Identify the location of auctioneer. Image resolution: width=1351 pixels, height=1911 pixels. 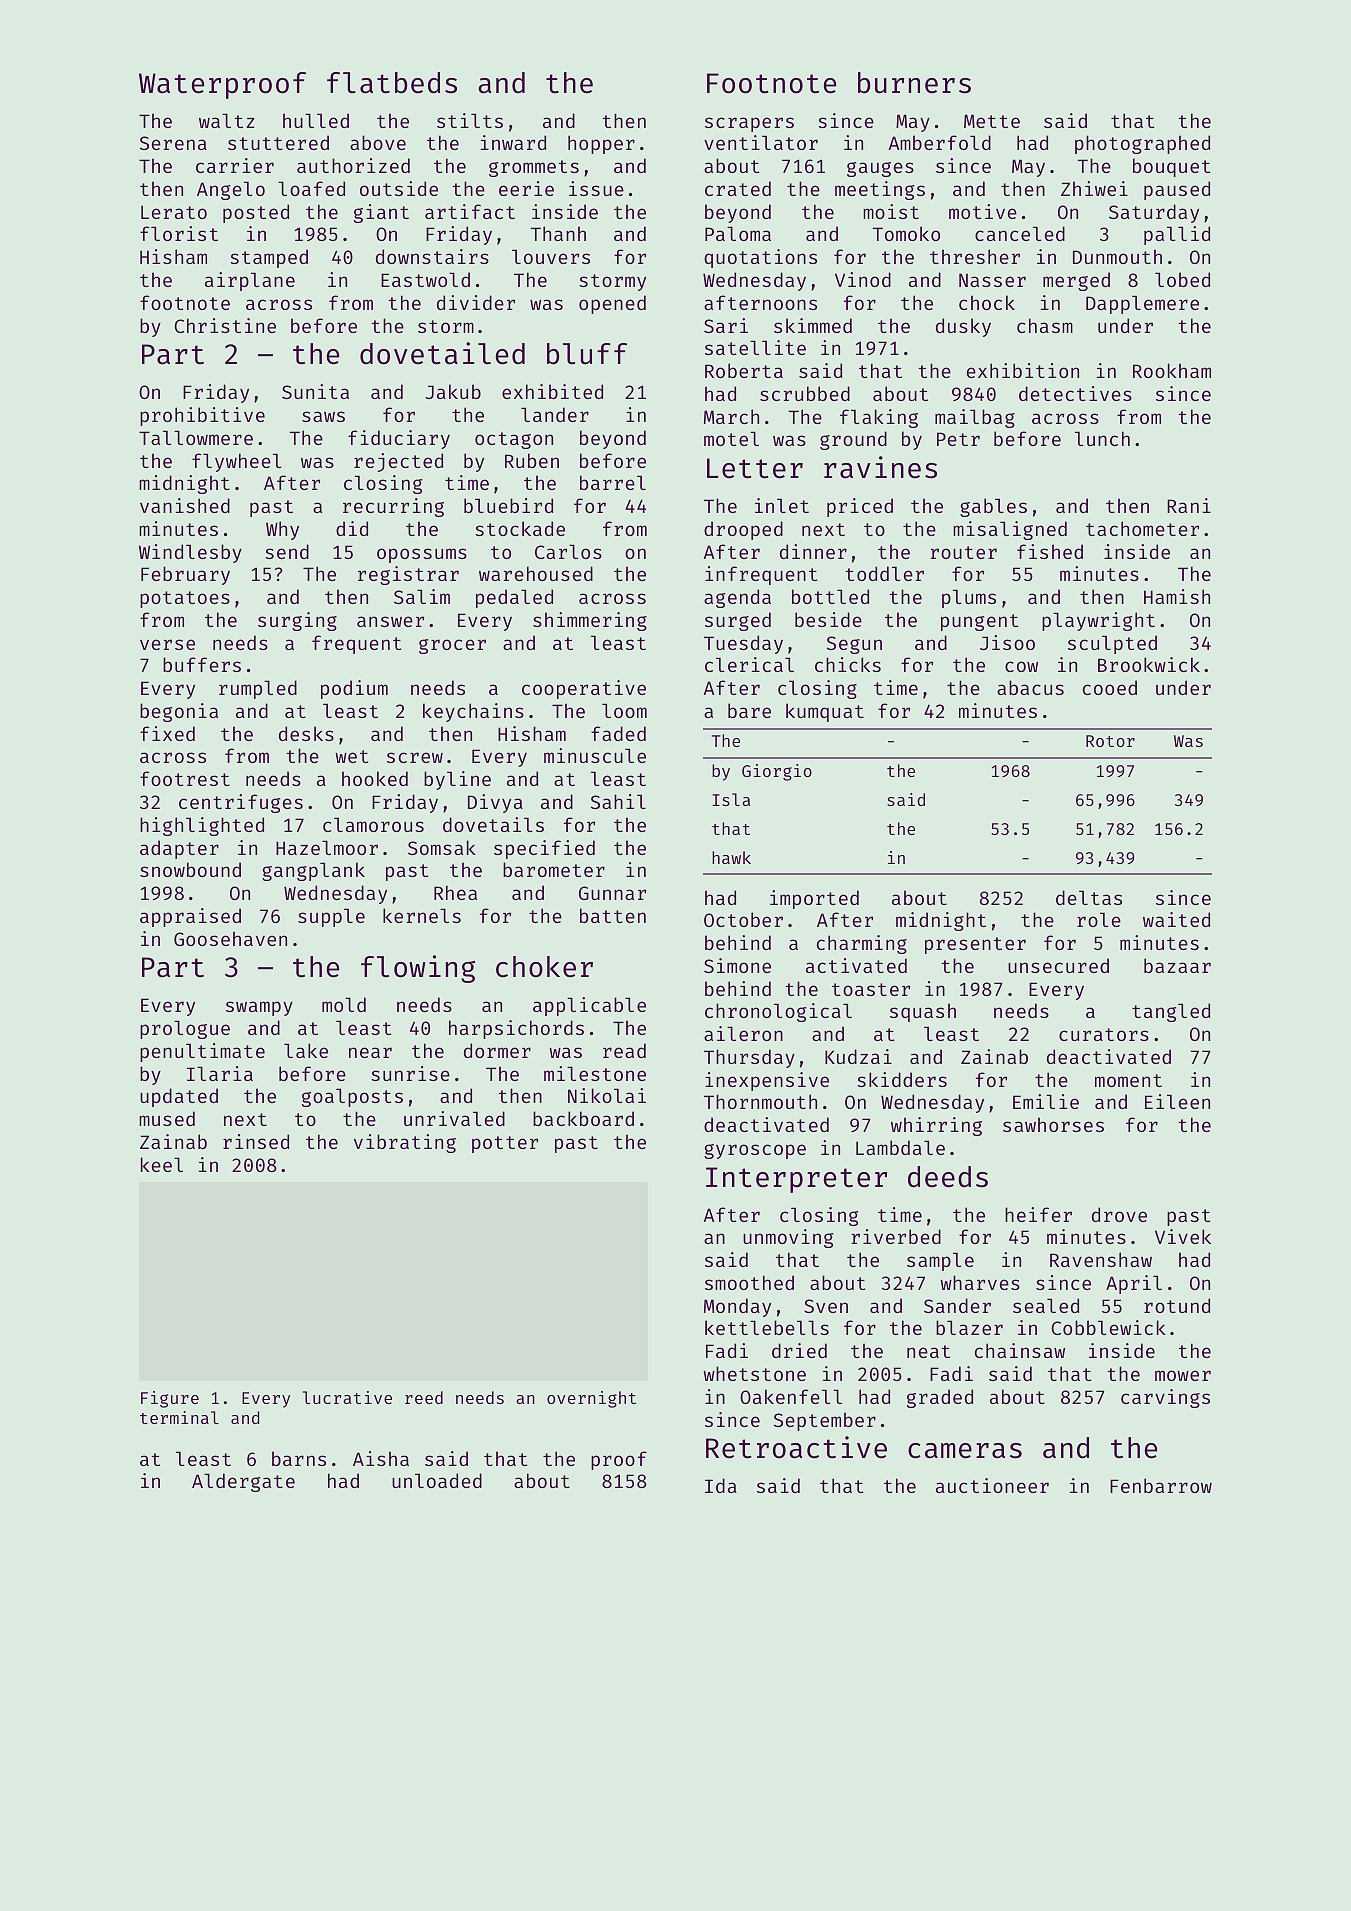
(992, 1485).
